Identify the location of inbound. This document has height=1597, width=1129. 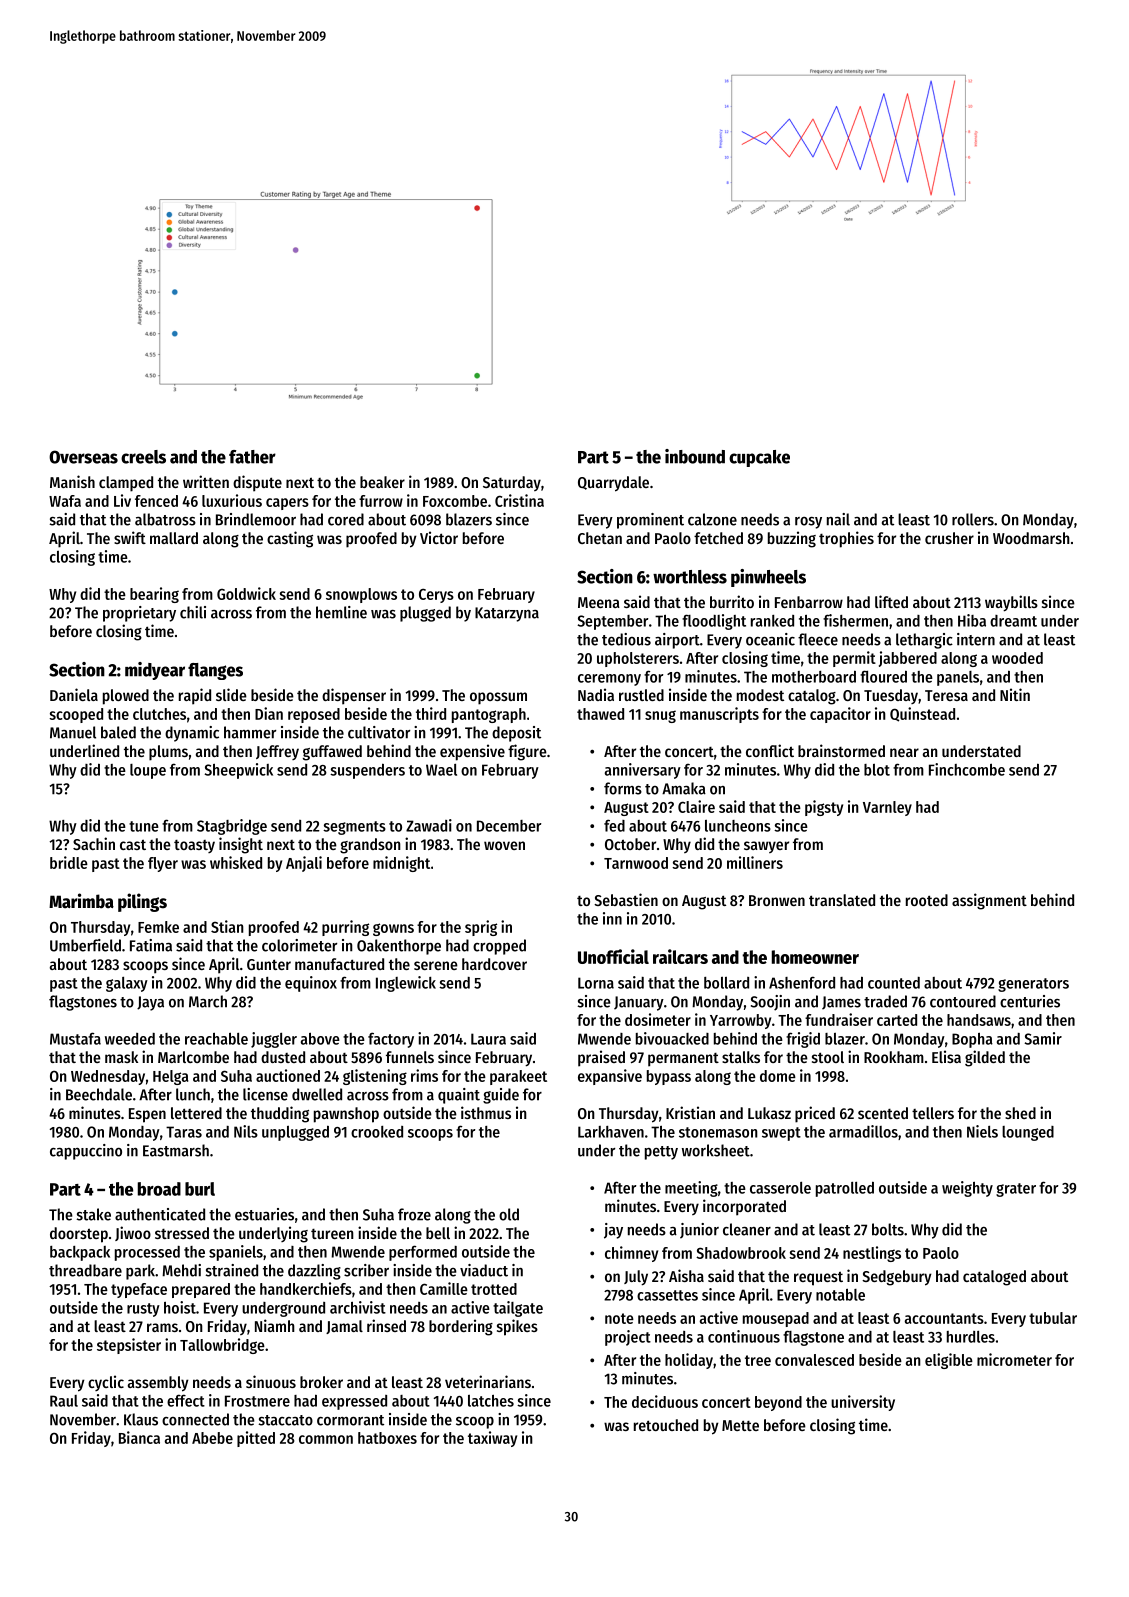
(695, 456).
